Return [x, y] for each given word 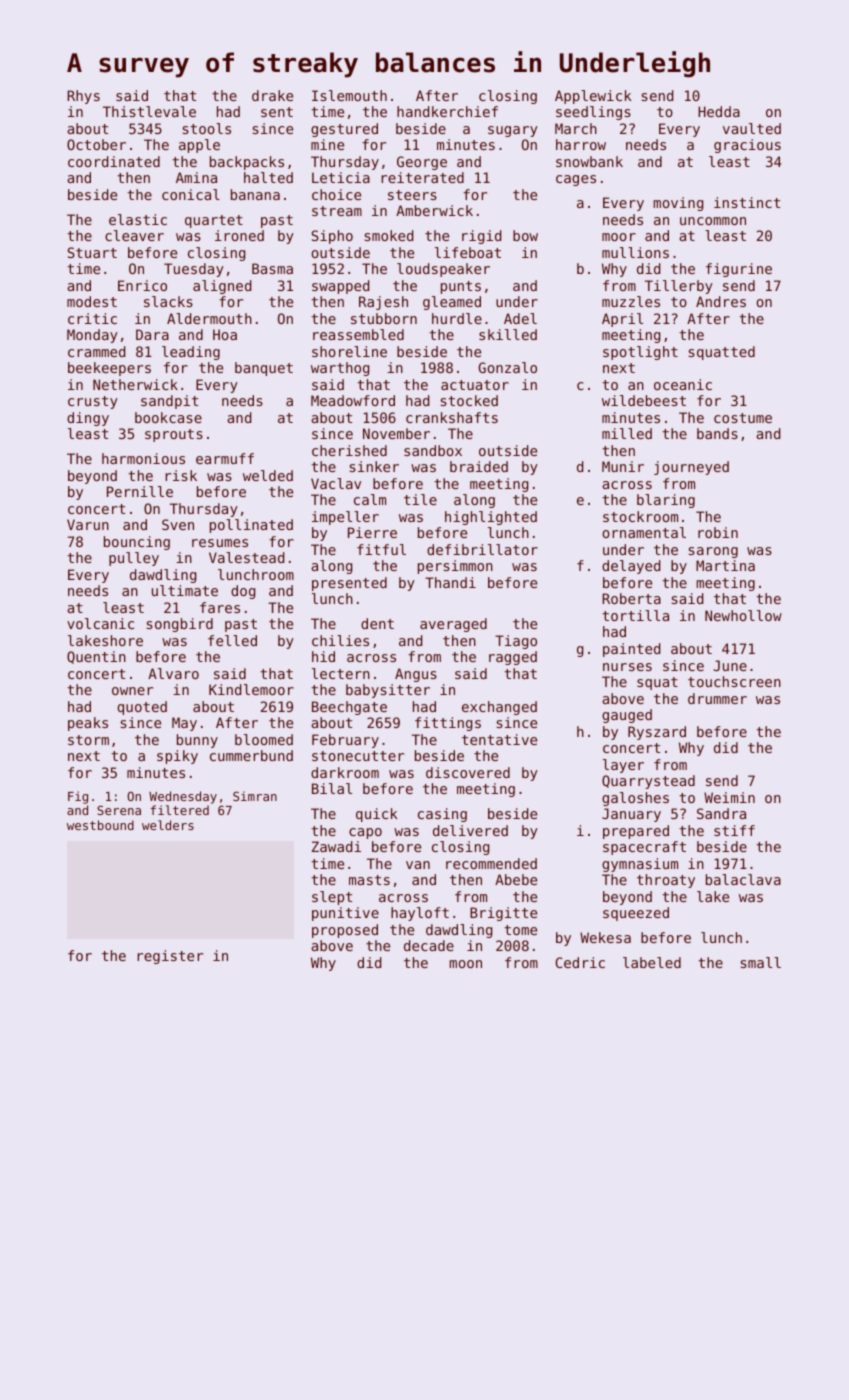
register [170, 957]
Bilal [332, 788]
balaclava [743, 879]
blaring [666, 501]
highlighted [491, 518]
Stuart [92, 252]
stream [337, 211]
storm [88, 740]
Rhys [83, 97]
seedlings [593, 113]
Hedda [719, 111]
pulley [134, 559]
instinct [747, 202]
